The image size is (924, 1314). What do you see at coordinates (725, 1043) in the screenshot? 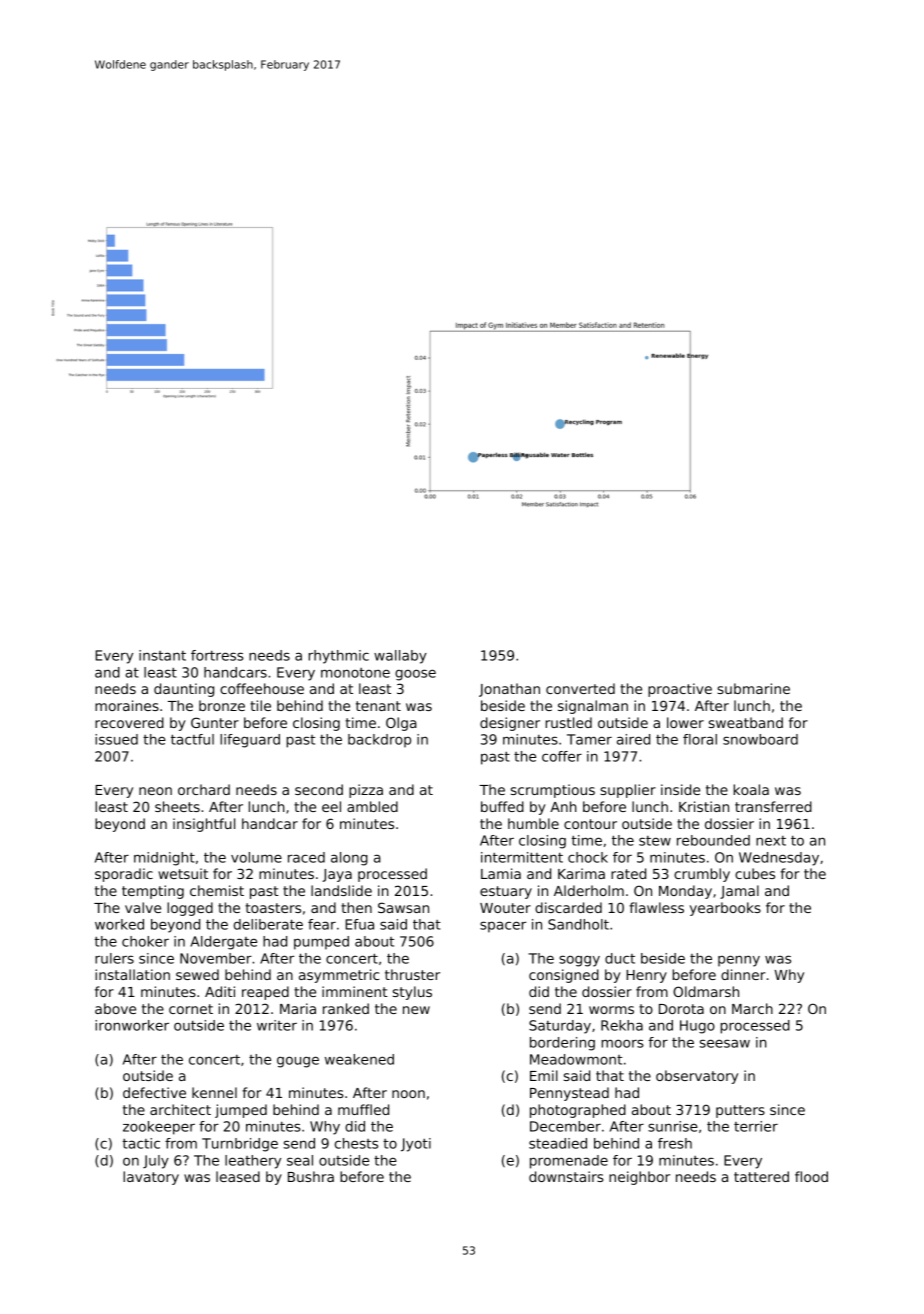
I see `seesaw` at bounding box center [725, 1043].
